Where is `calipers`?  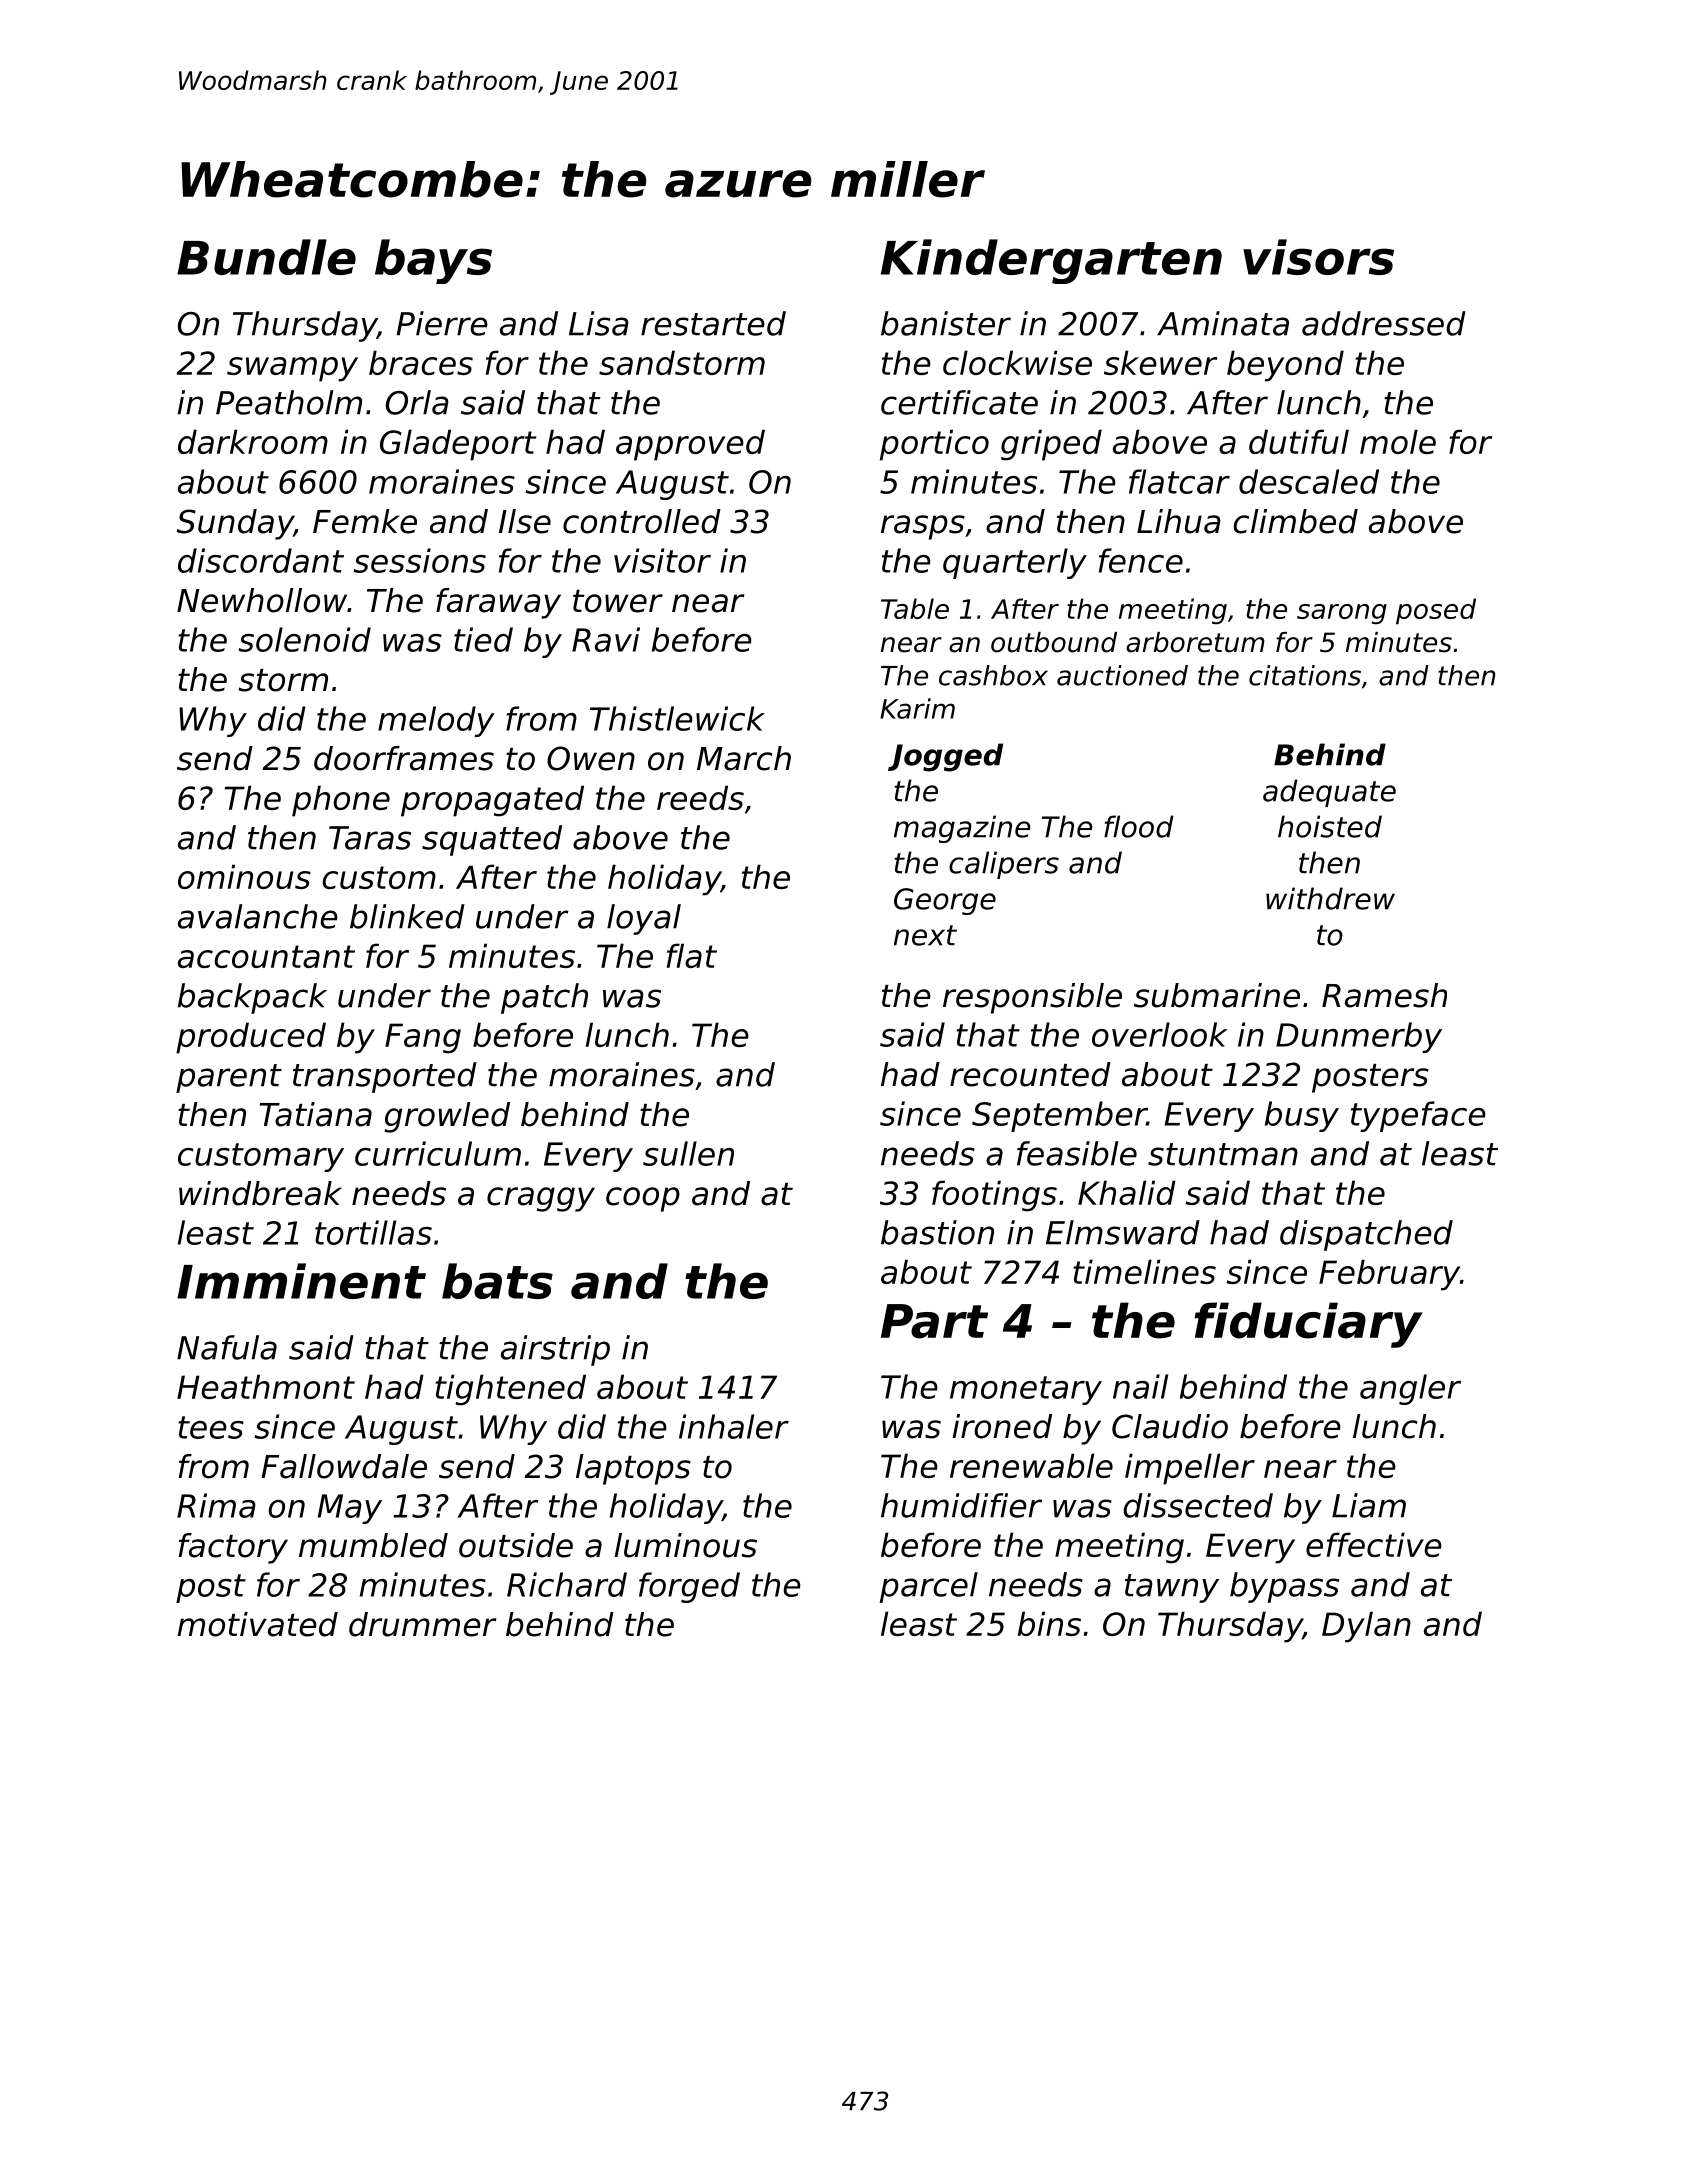 calipers is located at coordinates (1004, 865).
